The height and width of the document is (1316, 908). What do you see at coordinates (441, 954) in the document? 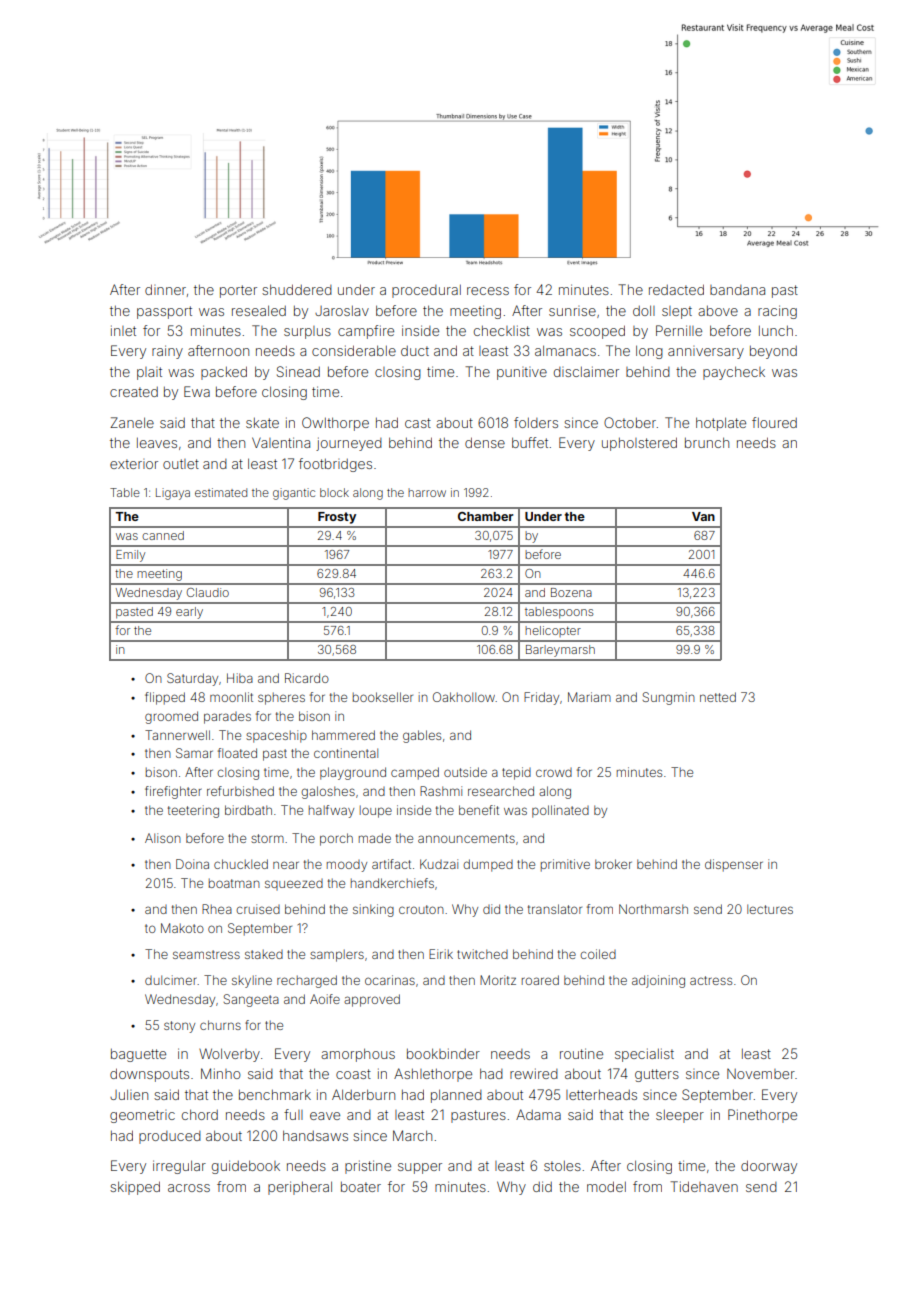
I see `Eirik` at bounding box center [441, 954].
